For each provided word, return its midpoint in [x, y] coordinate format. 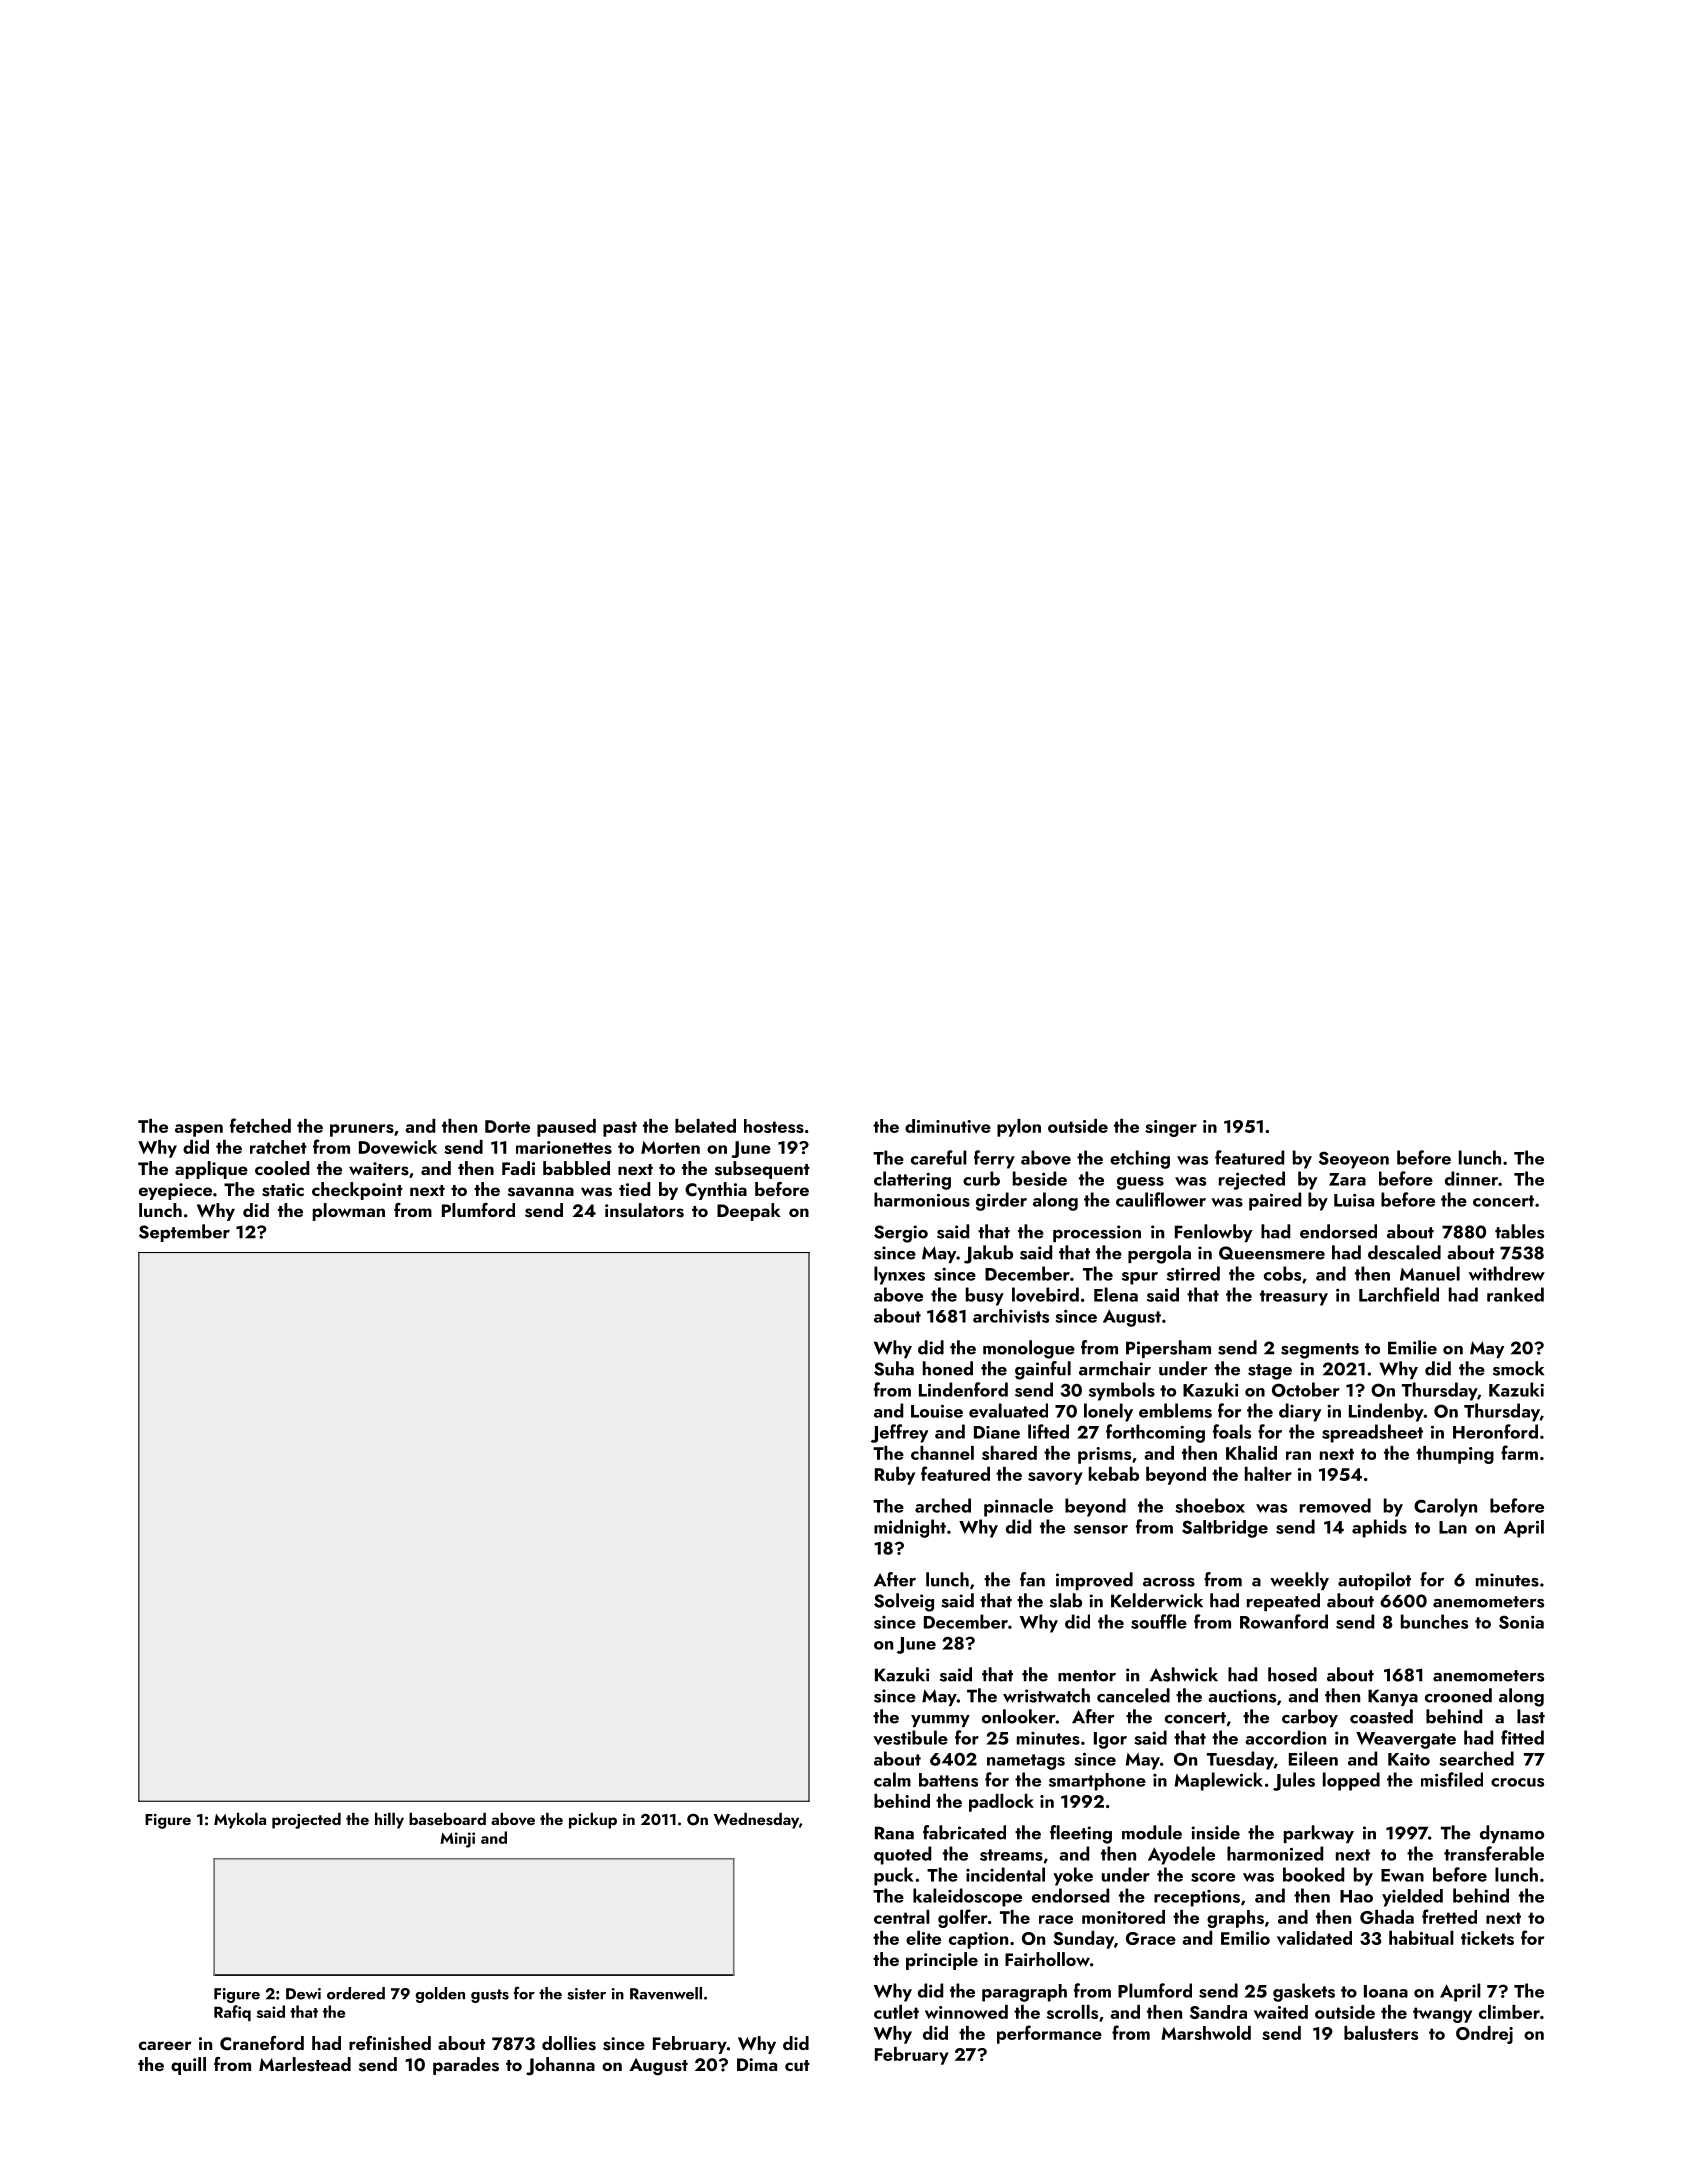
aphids [1379, 1528]
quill [188, 2066]
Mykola [240, 1820]
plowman [349, 1212]
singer [1171, 1128]
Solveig [904, 1602]
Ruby [895, 1476]
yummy [940, 1721]
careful [939, 1157]
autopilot [1374, 1581]
